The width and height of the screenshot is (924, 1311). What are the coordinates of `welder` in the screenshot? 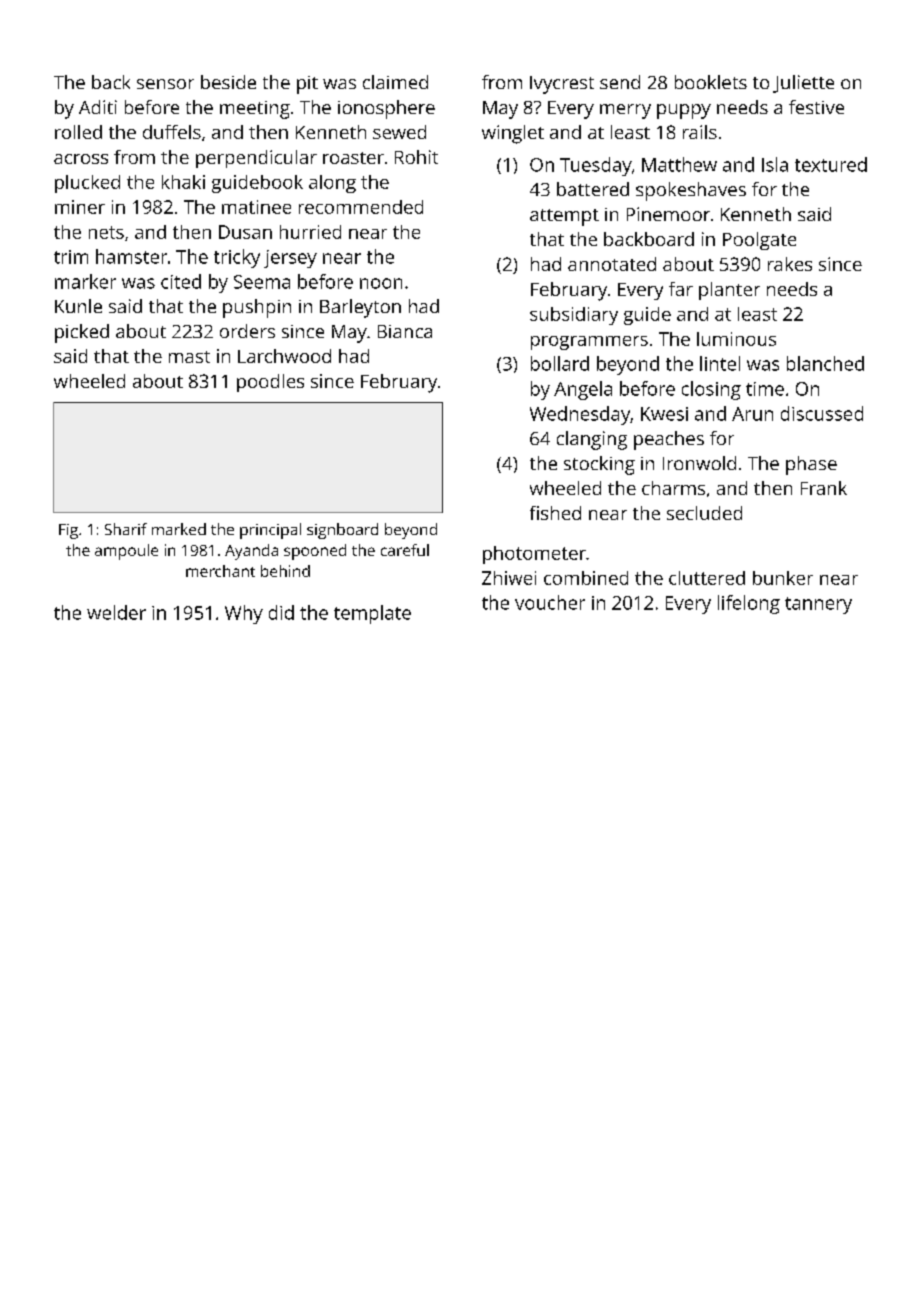 It's located at (116, 612).
